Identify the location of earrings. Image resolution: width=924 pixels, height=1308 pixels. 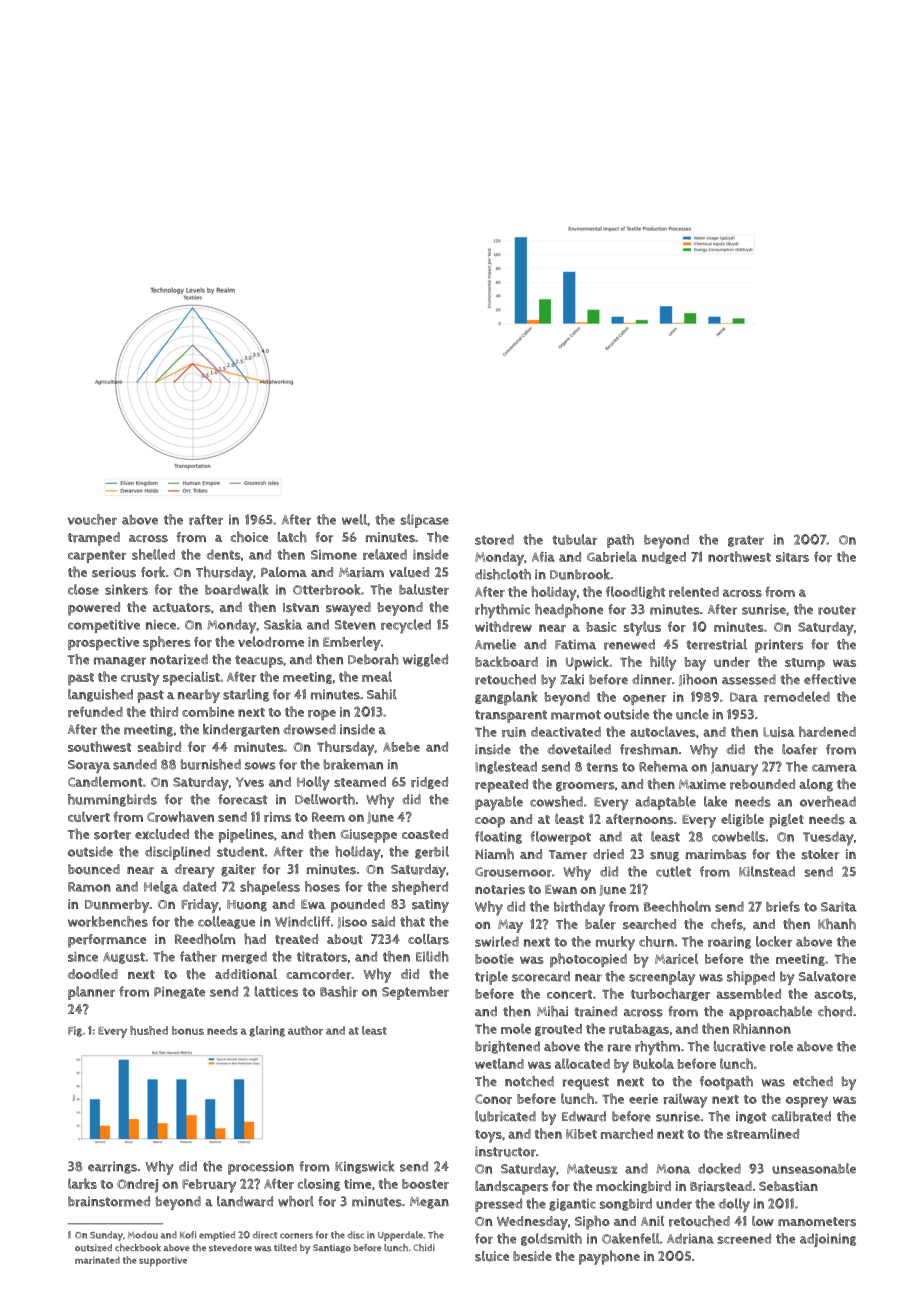
(112, 1167).
